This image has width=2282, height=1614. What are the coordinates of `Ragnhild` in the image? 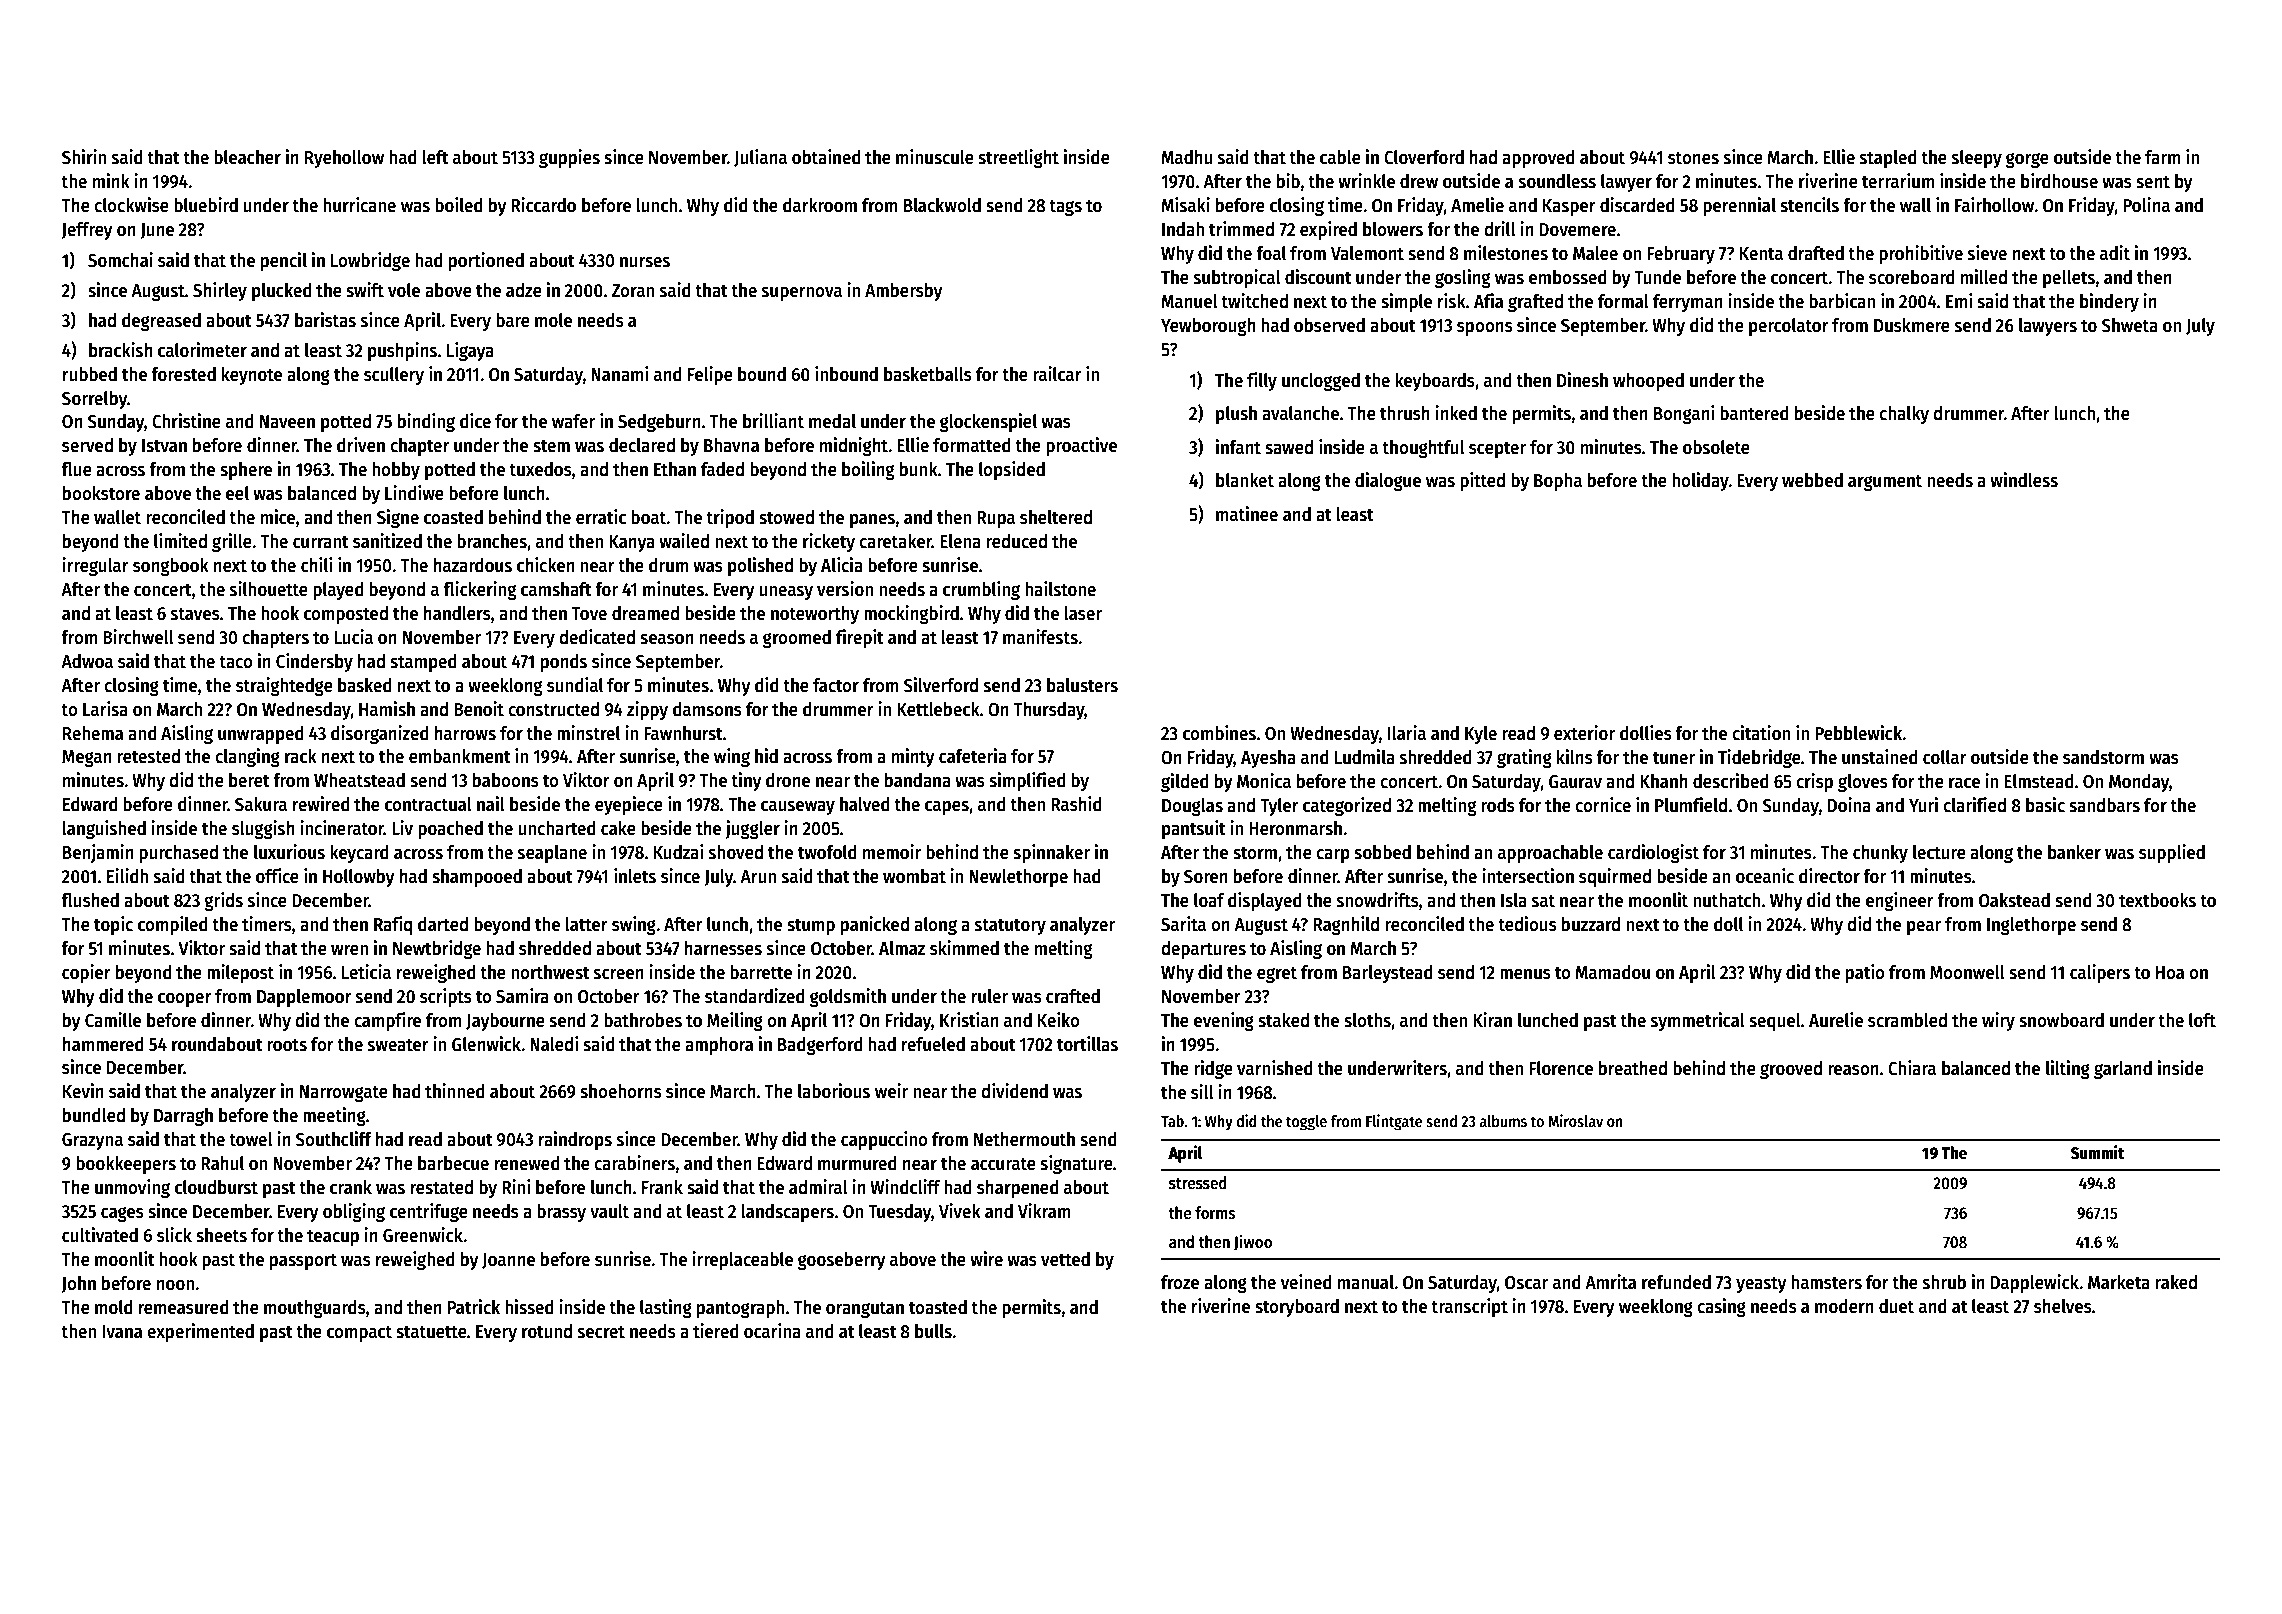 It's located at (1346, 925).
